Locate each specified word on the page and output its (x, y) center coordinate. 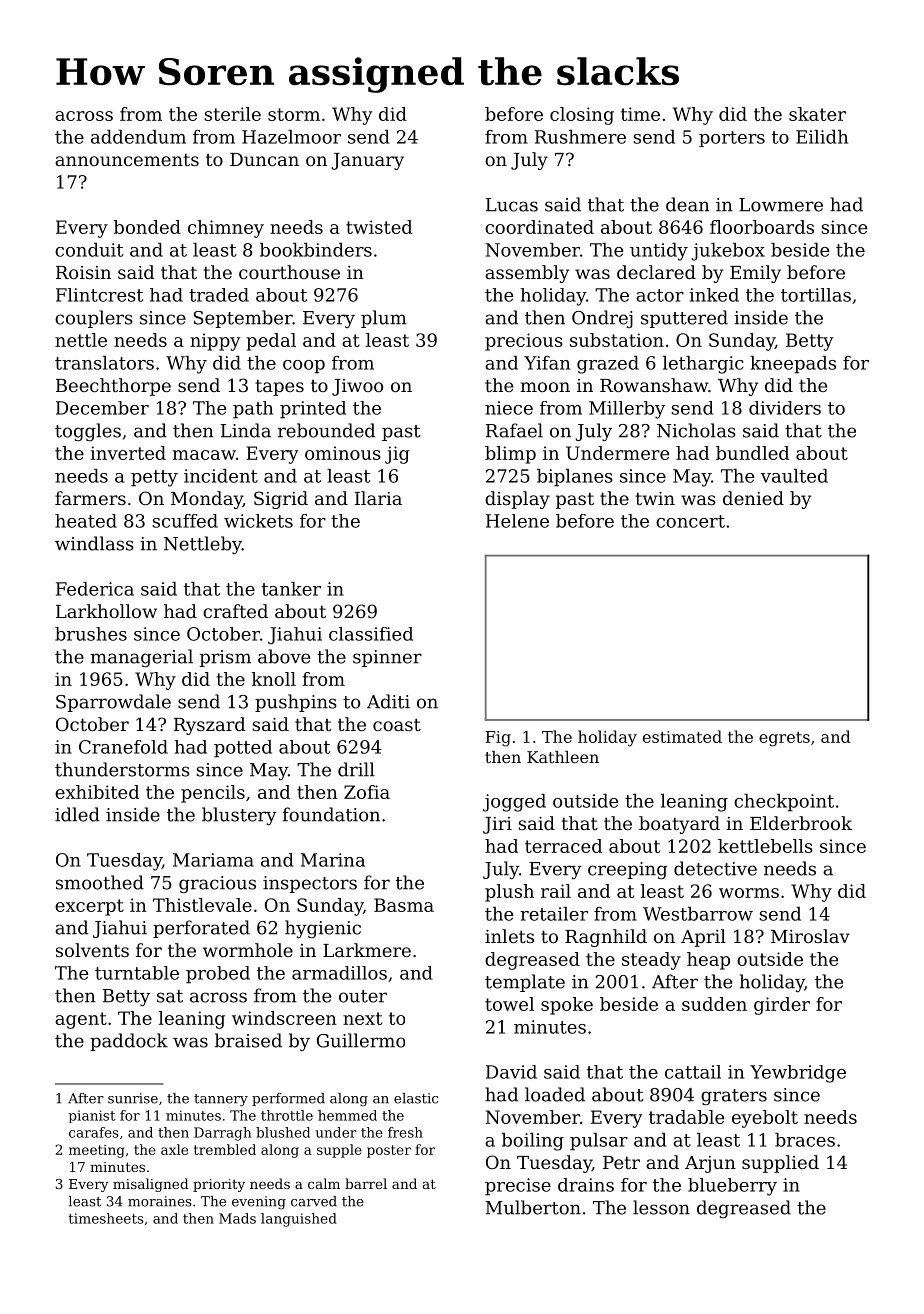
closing (582, 116)
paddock (129, 1042)
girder (782, 1006)
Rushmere (580, 137)
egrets (784, 739)
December (102, 408)
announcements (127, 159)
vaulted (794, 476)
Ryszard (210, 726)
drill (356, 769)
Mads (237, 1218)
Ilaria (378, 498)
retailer (554, 914)
